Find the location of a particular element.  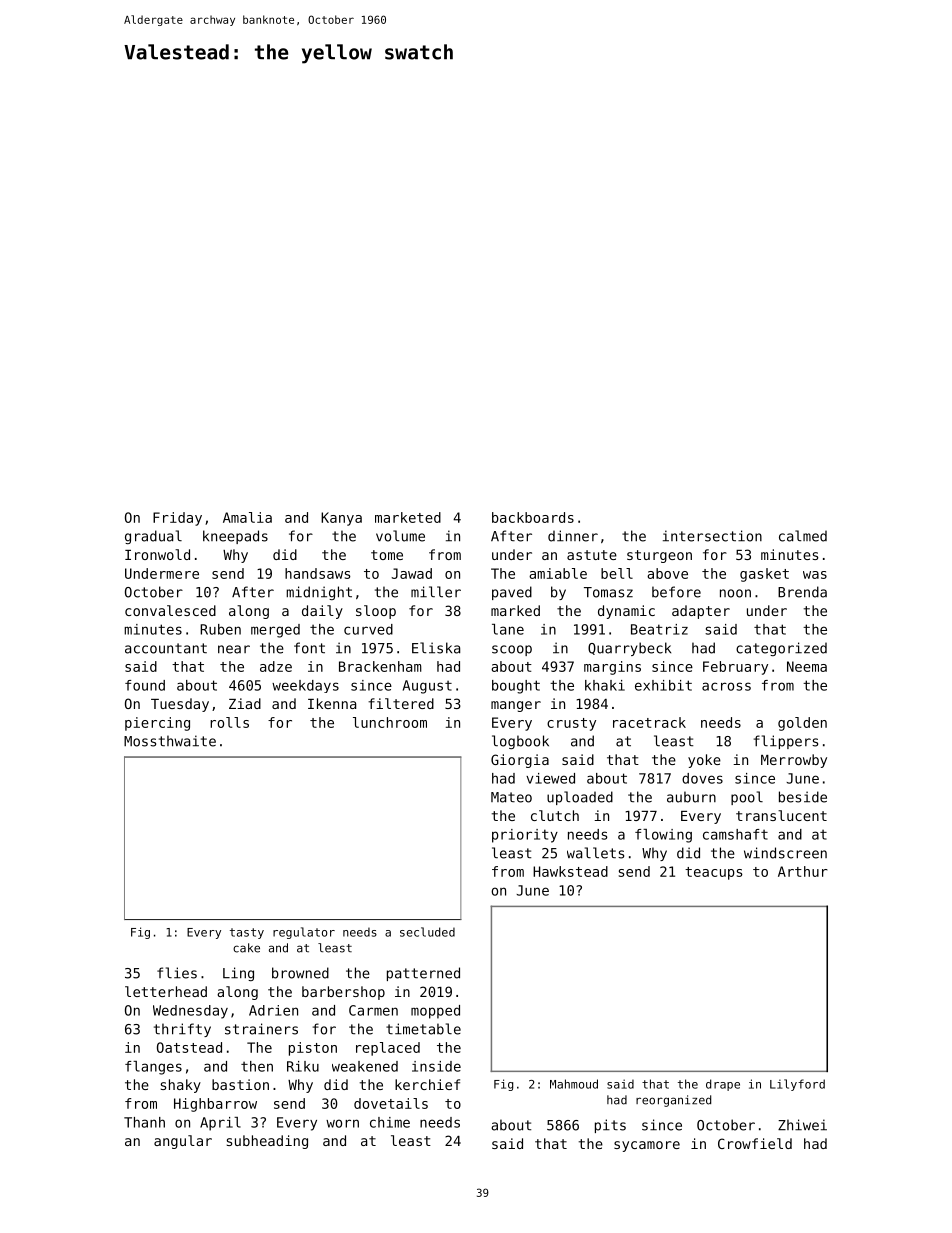

chime is located at coordinates (390, 1122).
